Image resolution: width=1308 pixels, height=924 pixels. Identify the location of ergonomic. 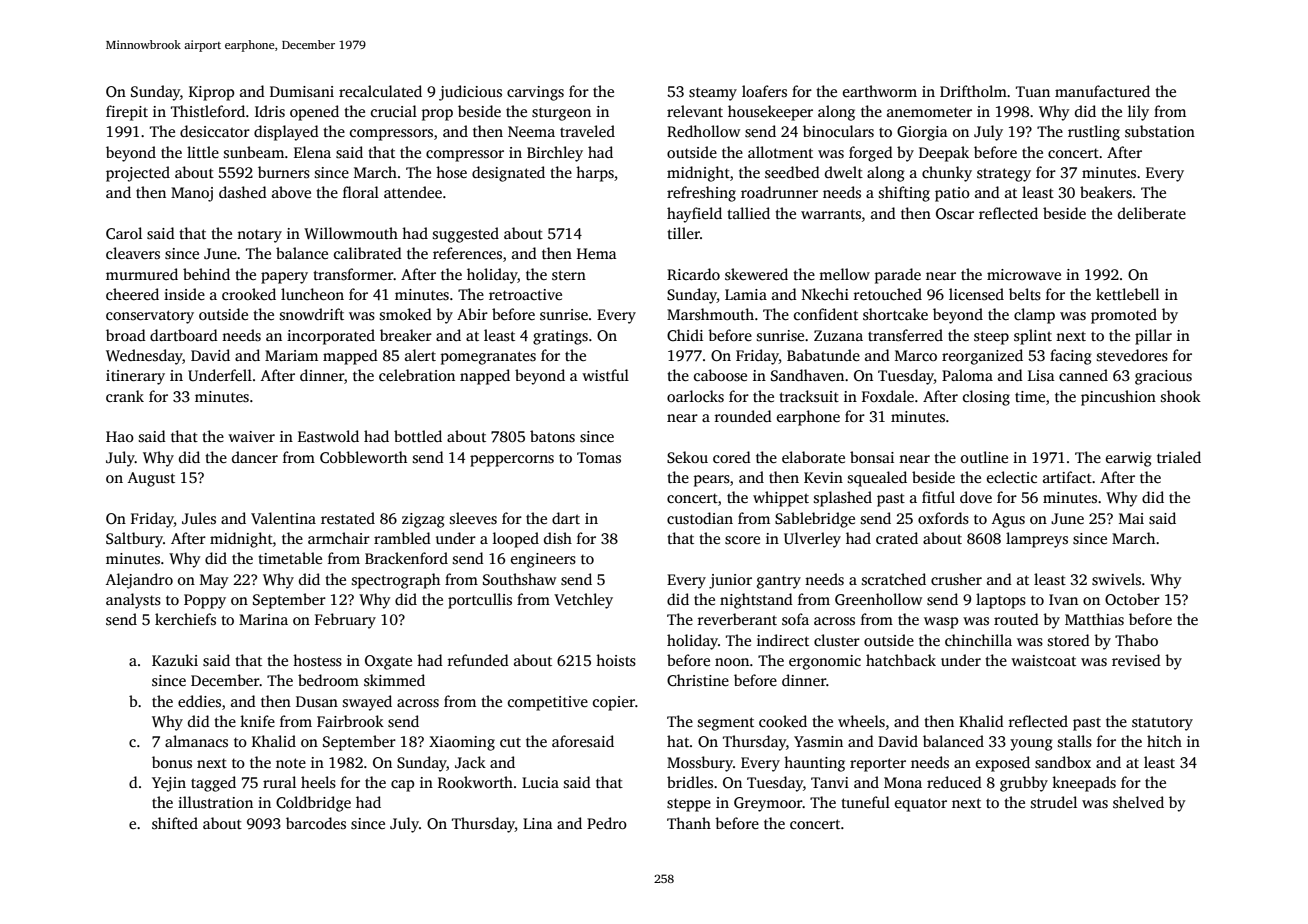
(825, 662).
